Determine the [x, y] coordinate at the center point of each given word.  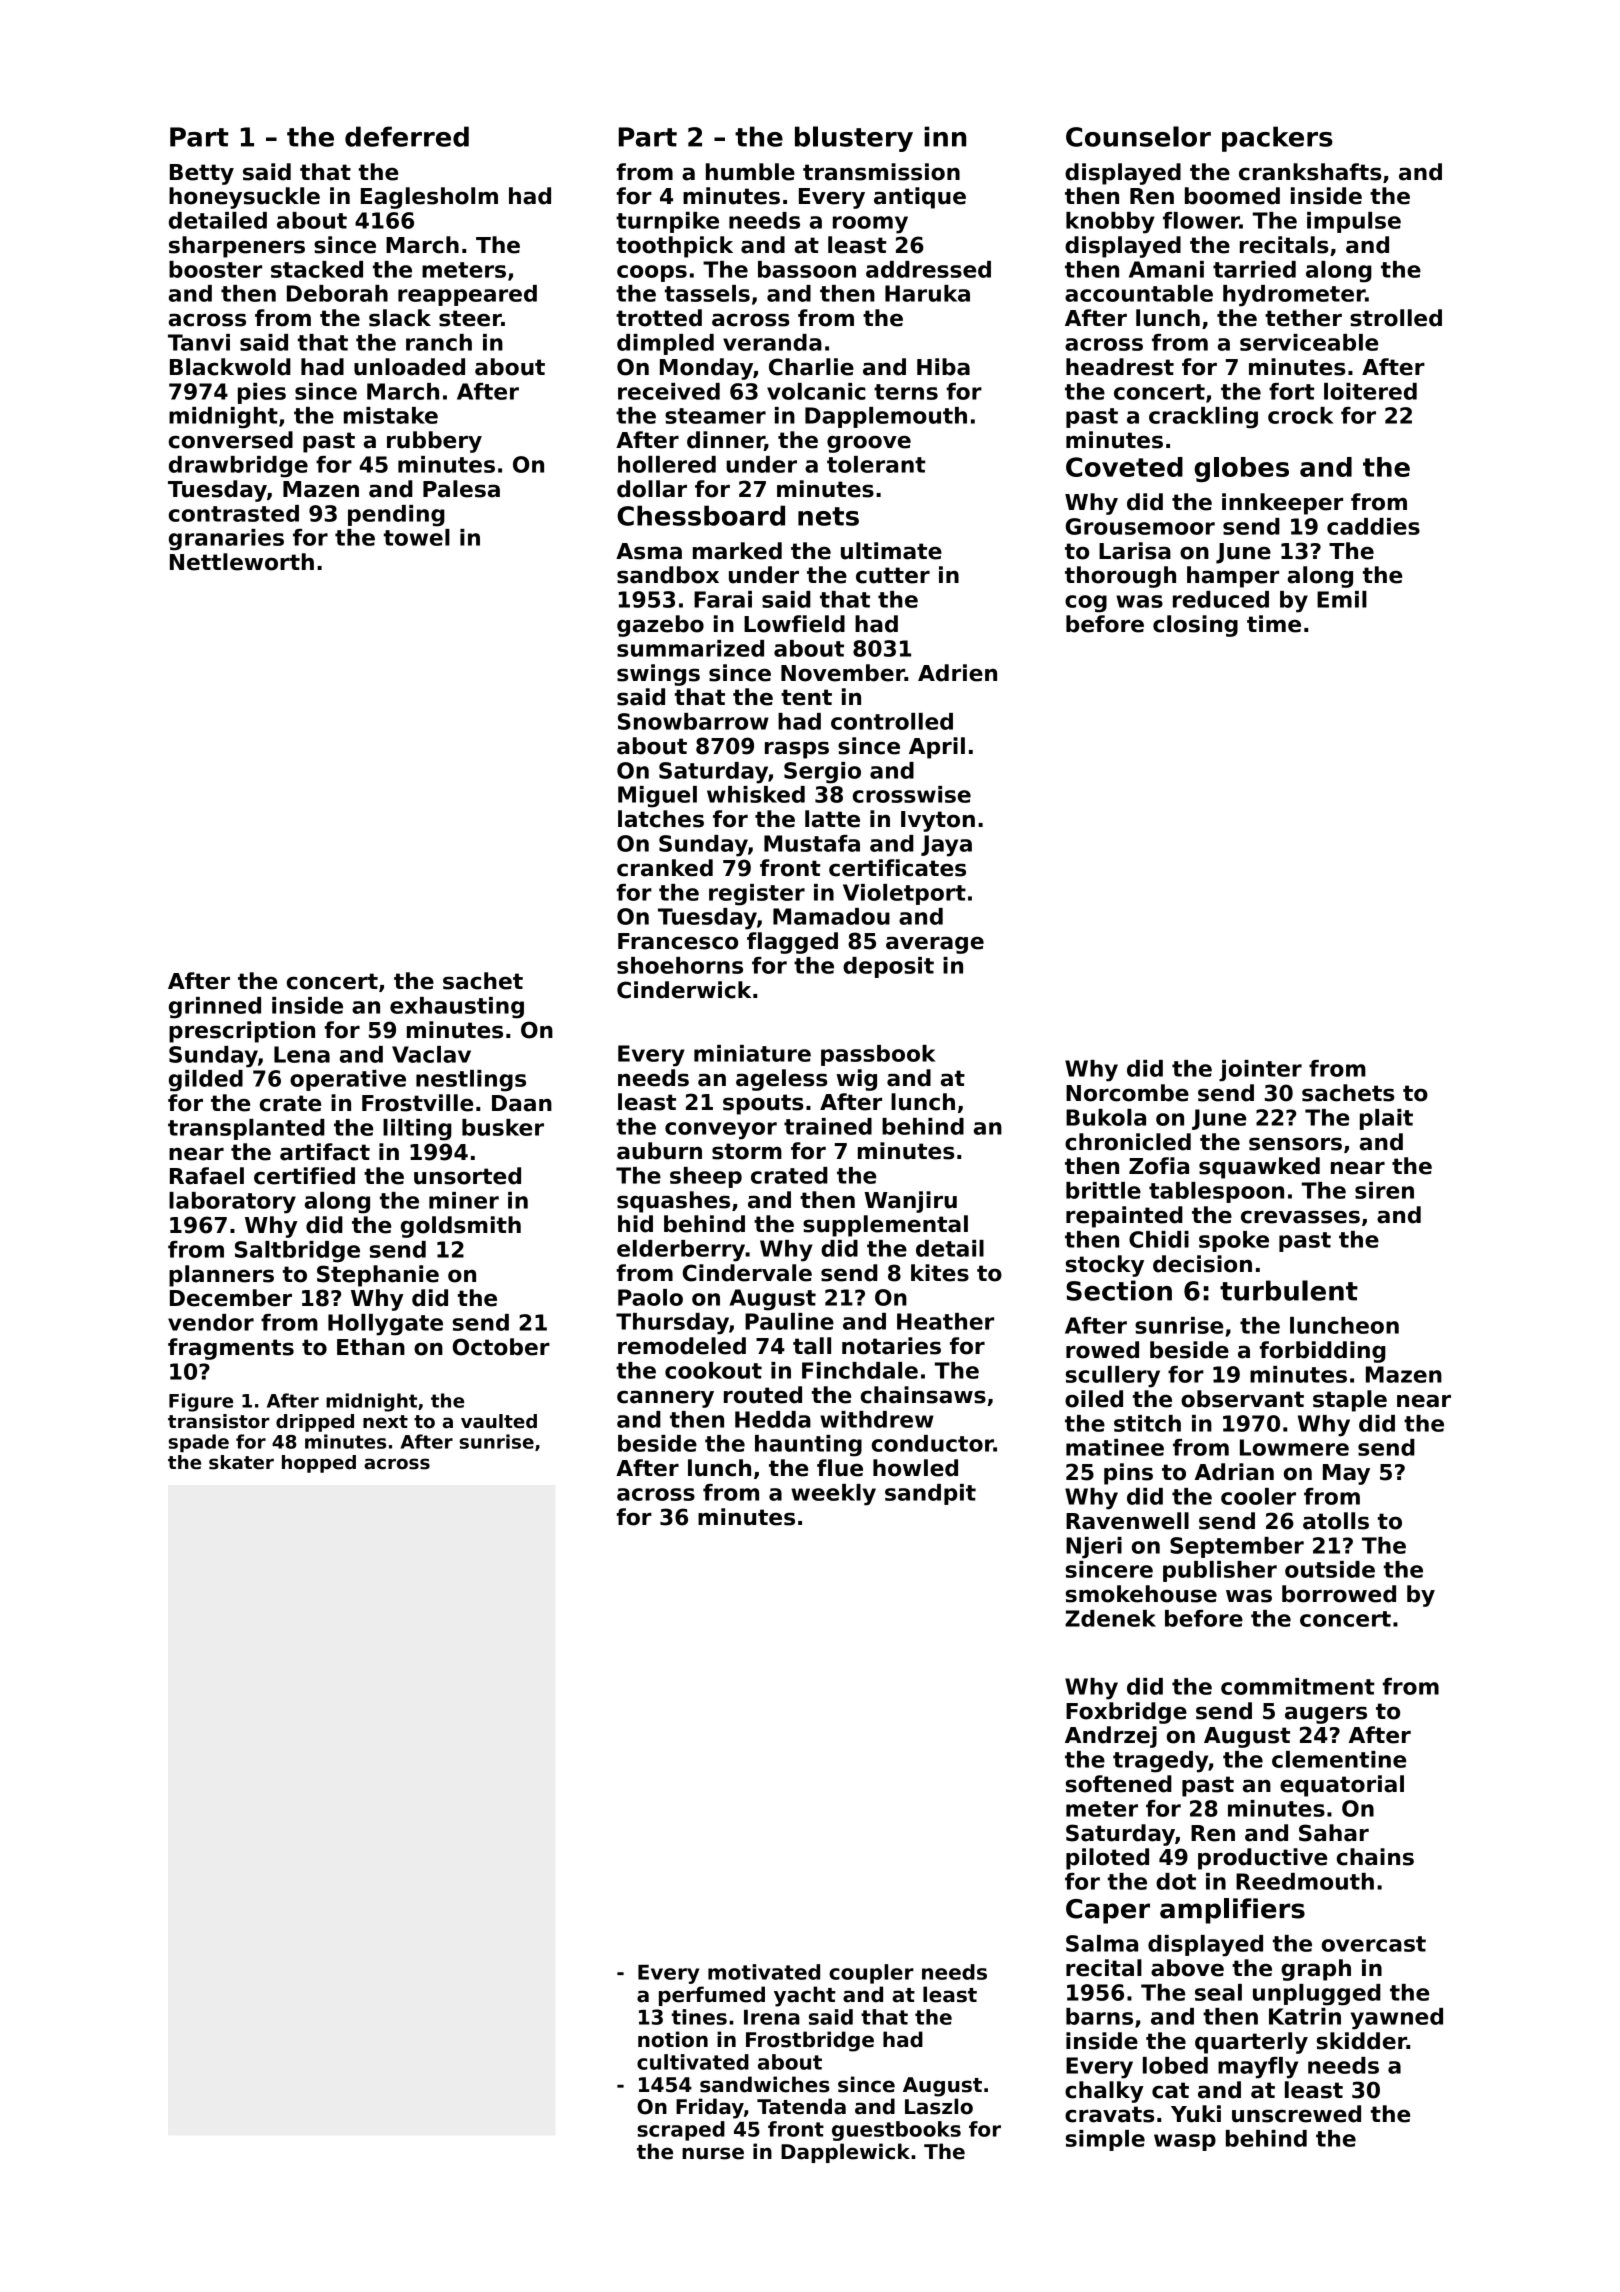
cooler [1258, 1496]
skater [241, 1462]
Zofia [1159, 1166]
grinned [215, 1008]
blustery [854, 139]
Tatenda [801, 2106]
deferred [407, 136]
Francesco [678, 941]
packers [1277, 139]
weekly [833, 1495]
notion [673, 2039]
